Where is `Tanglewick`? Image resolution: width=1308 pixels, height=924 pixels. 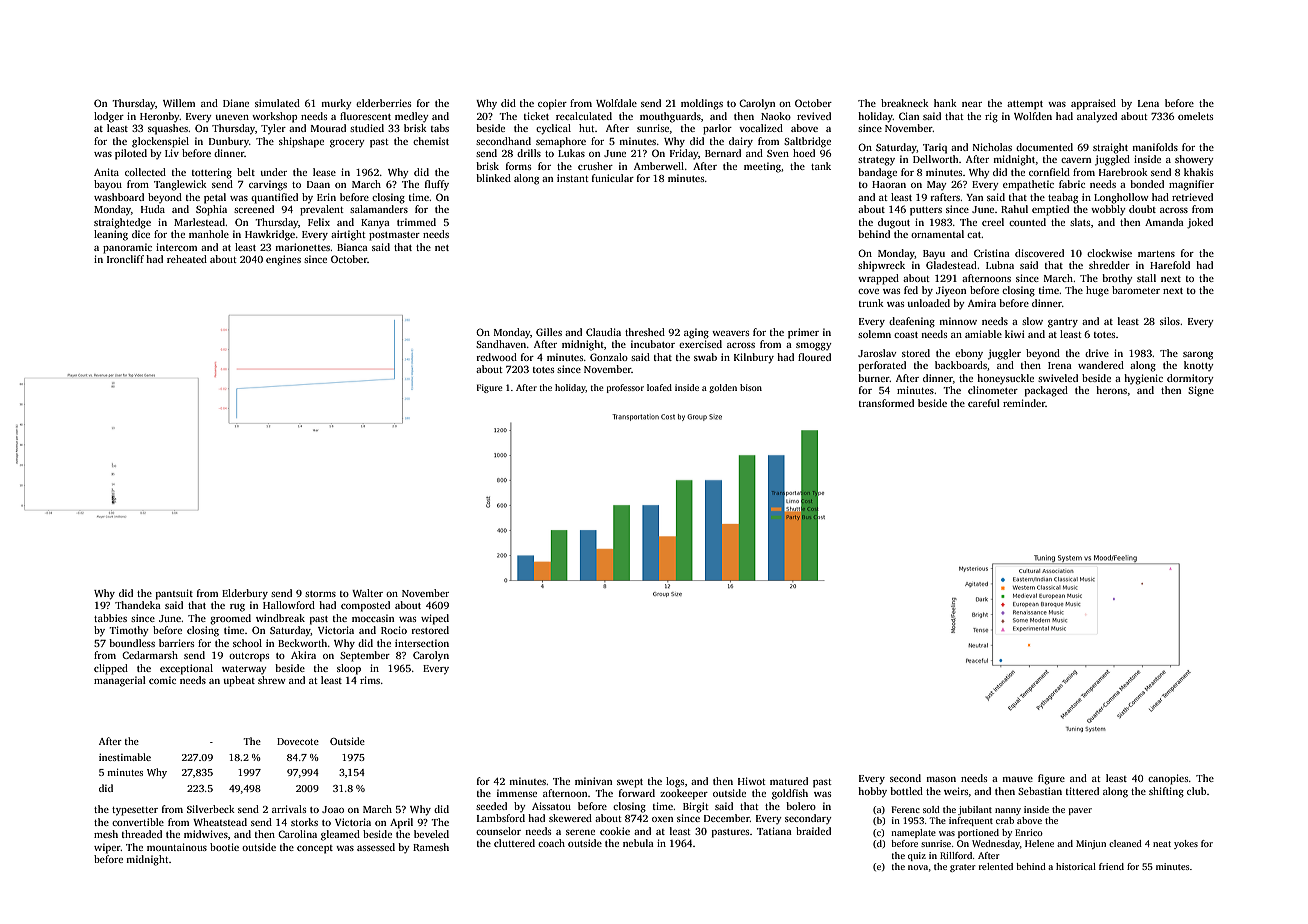 Tanglewick is located at coordinates (180, 185).
